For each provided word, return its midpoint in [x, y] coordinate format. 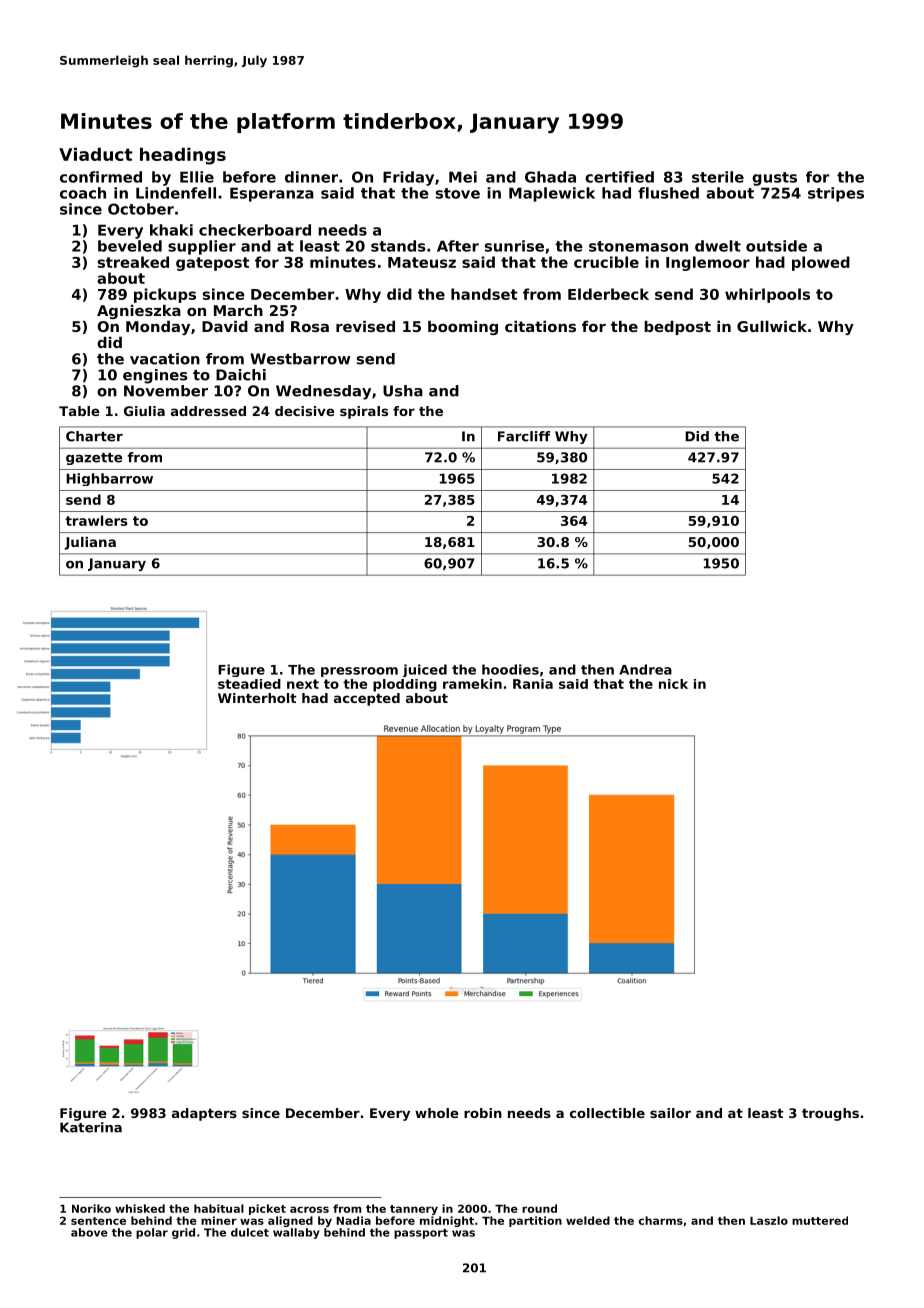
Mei [463, 177]
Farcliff [524, 436]
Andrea [645, 669]
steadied [249, 684]
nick [673, 684]
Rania [533, 684]
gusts [774, 179]
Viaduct [96, 154]
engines [155, 376]
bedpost [677, 328]
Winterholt [257, 698]
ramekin [472, 684]
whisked [140, 1208]
